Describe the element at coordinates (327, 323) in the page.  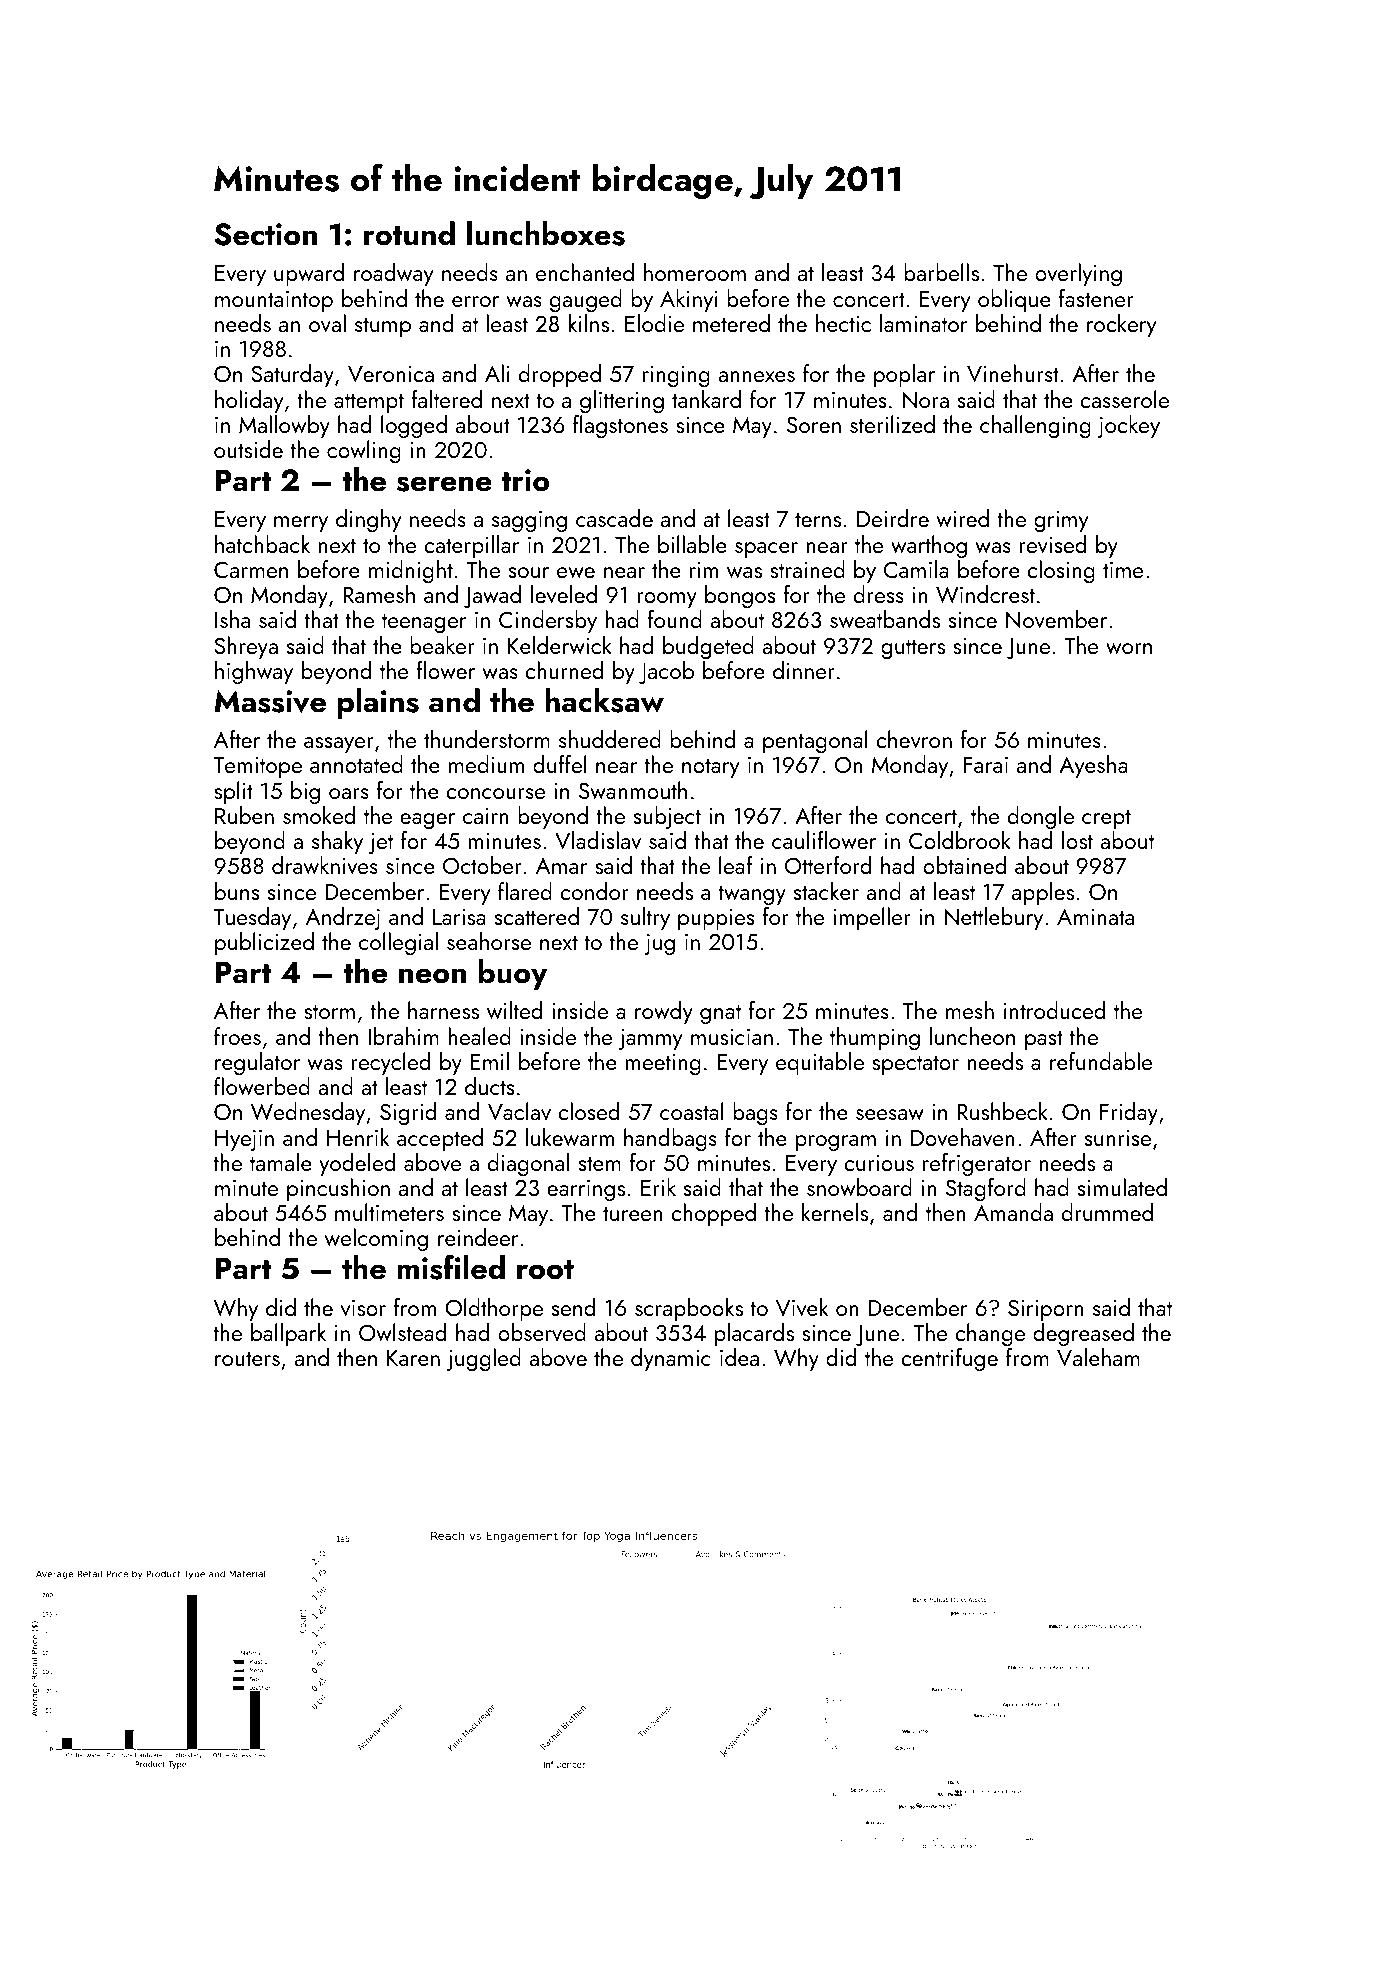
I see `oval` at that location.
